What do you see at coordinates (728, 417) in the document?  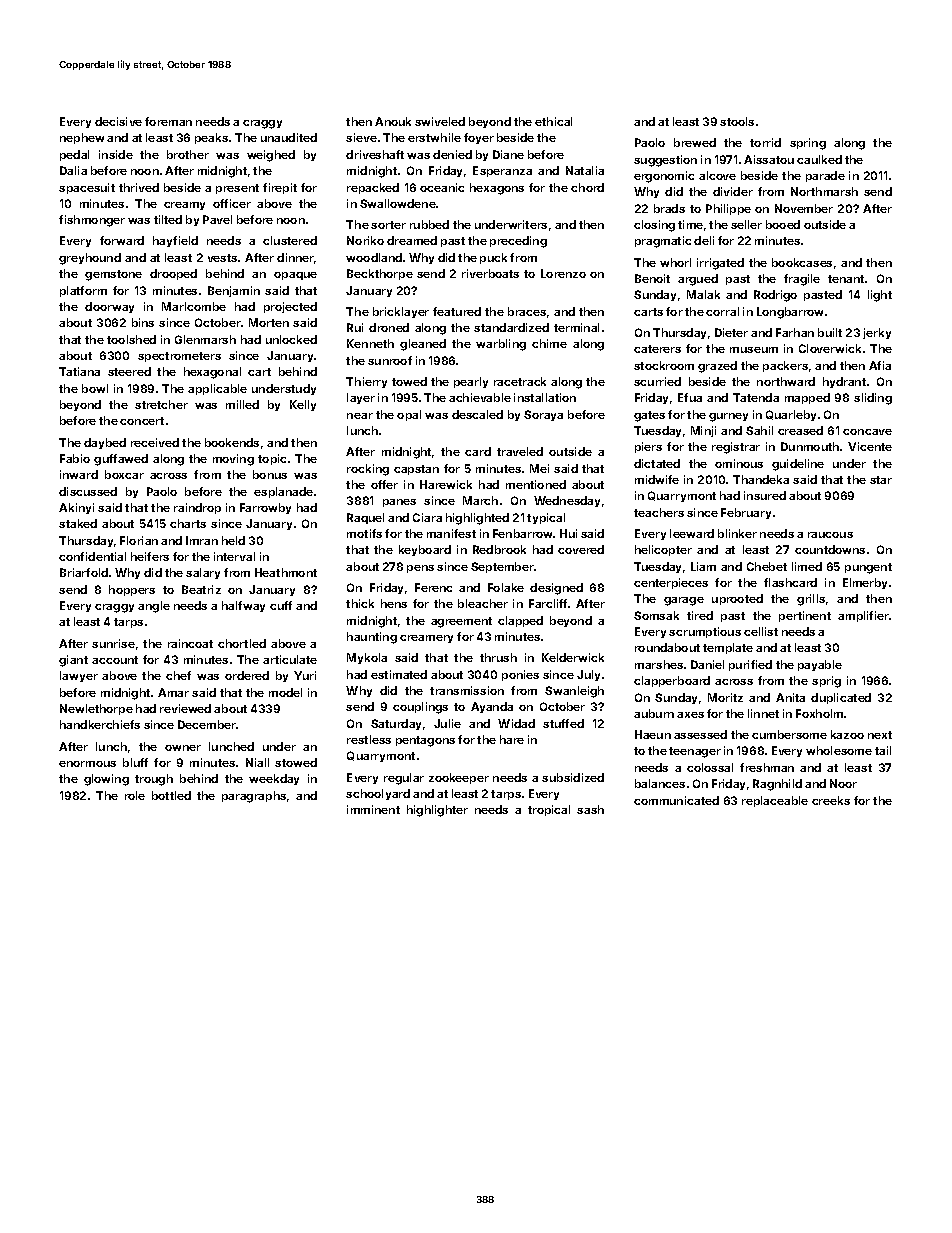 I see `gurney` at bounding box center [728, 417].
